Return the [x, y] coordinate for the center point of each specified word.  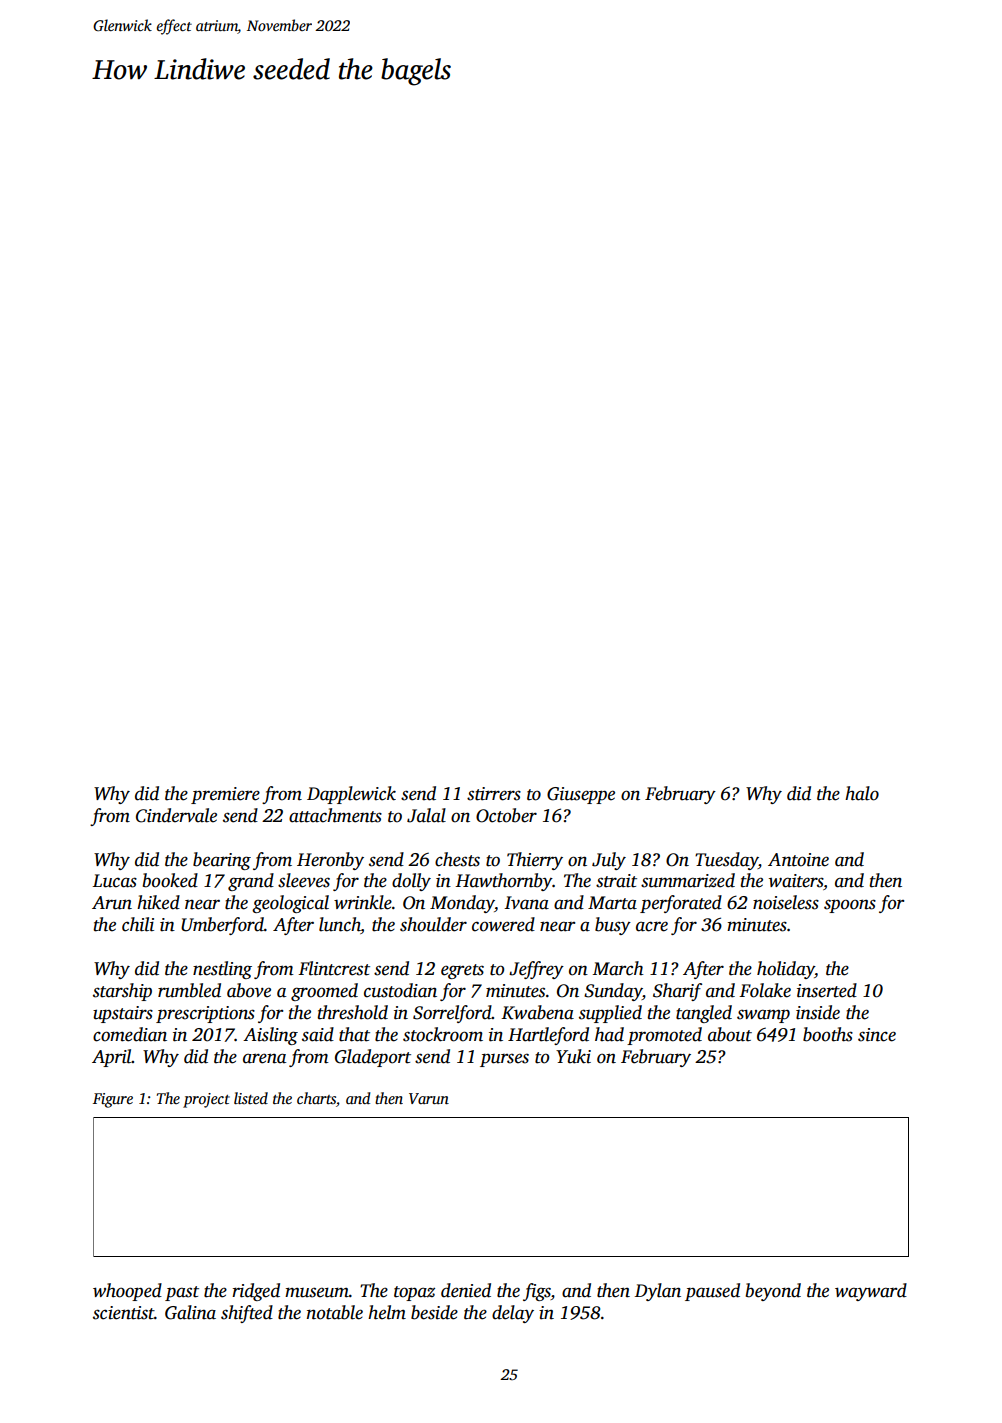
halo [862, 793]
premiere [225, 795]
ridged [256, 1292]
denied [466, 1290]
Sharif [677, 992]
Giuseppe [581, 795]
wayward [871, 1292]
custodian [400, 990]
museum [317, 1292]
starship [122, 992]
